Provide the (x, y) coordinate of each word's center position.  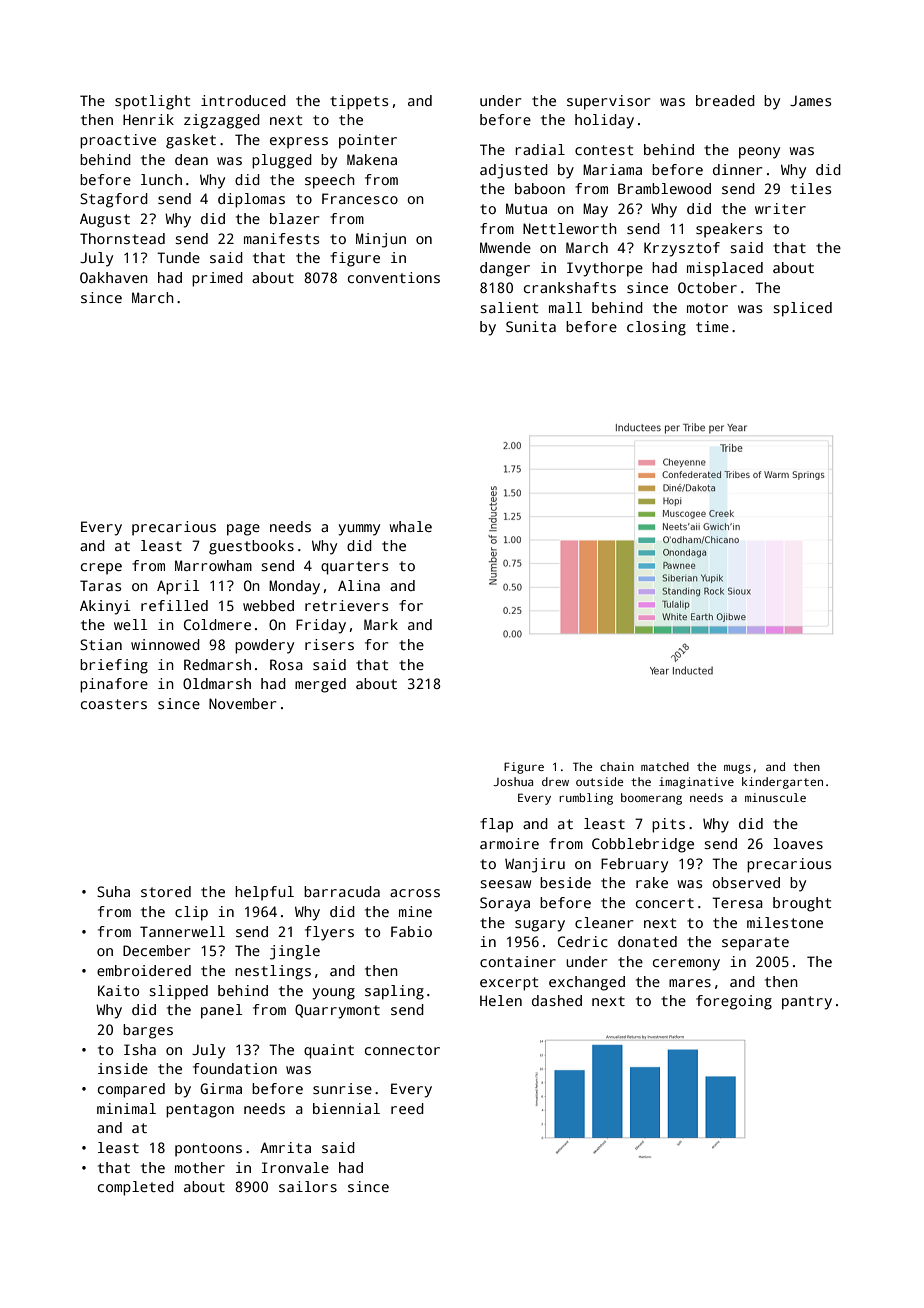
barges (148, 1031)
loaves (798, 843)
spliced (802, 309)
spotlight (152, 102)
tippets (359, 102)
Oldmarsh (217, 683)
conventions (394, 277)
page (243, 530)
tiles (811, 188)
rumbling (586, 799)
